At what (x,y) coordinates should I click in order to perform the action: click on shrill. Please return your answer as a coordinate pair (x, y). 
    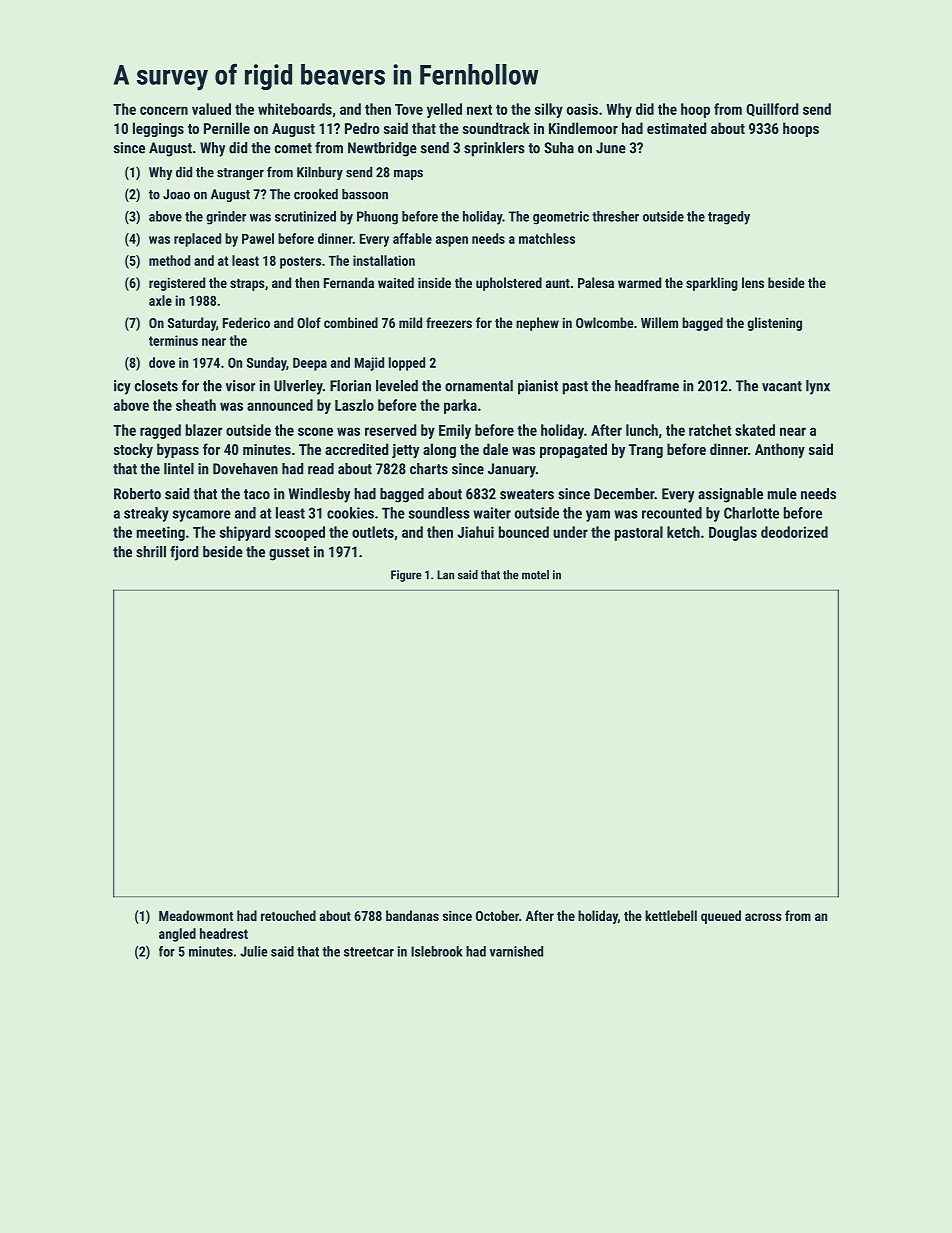
    Looking at the image, I should click on (151, 552).
